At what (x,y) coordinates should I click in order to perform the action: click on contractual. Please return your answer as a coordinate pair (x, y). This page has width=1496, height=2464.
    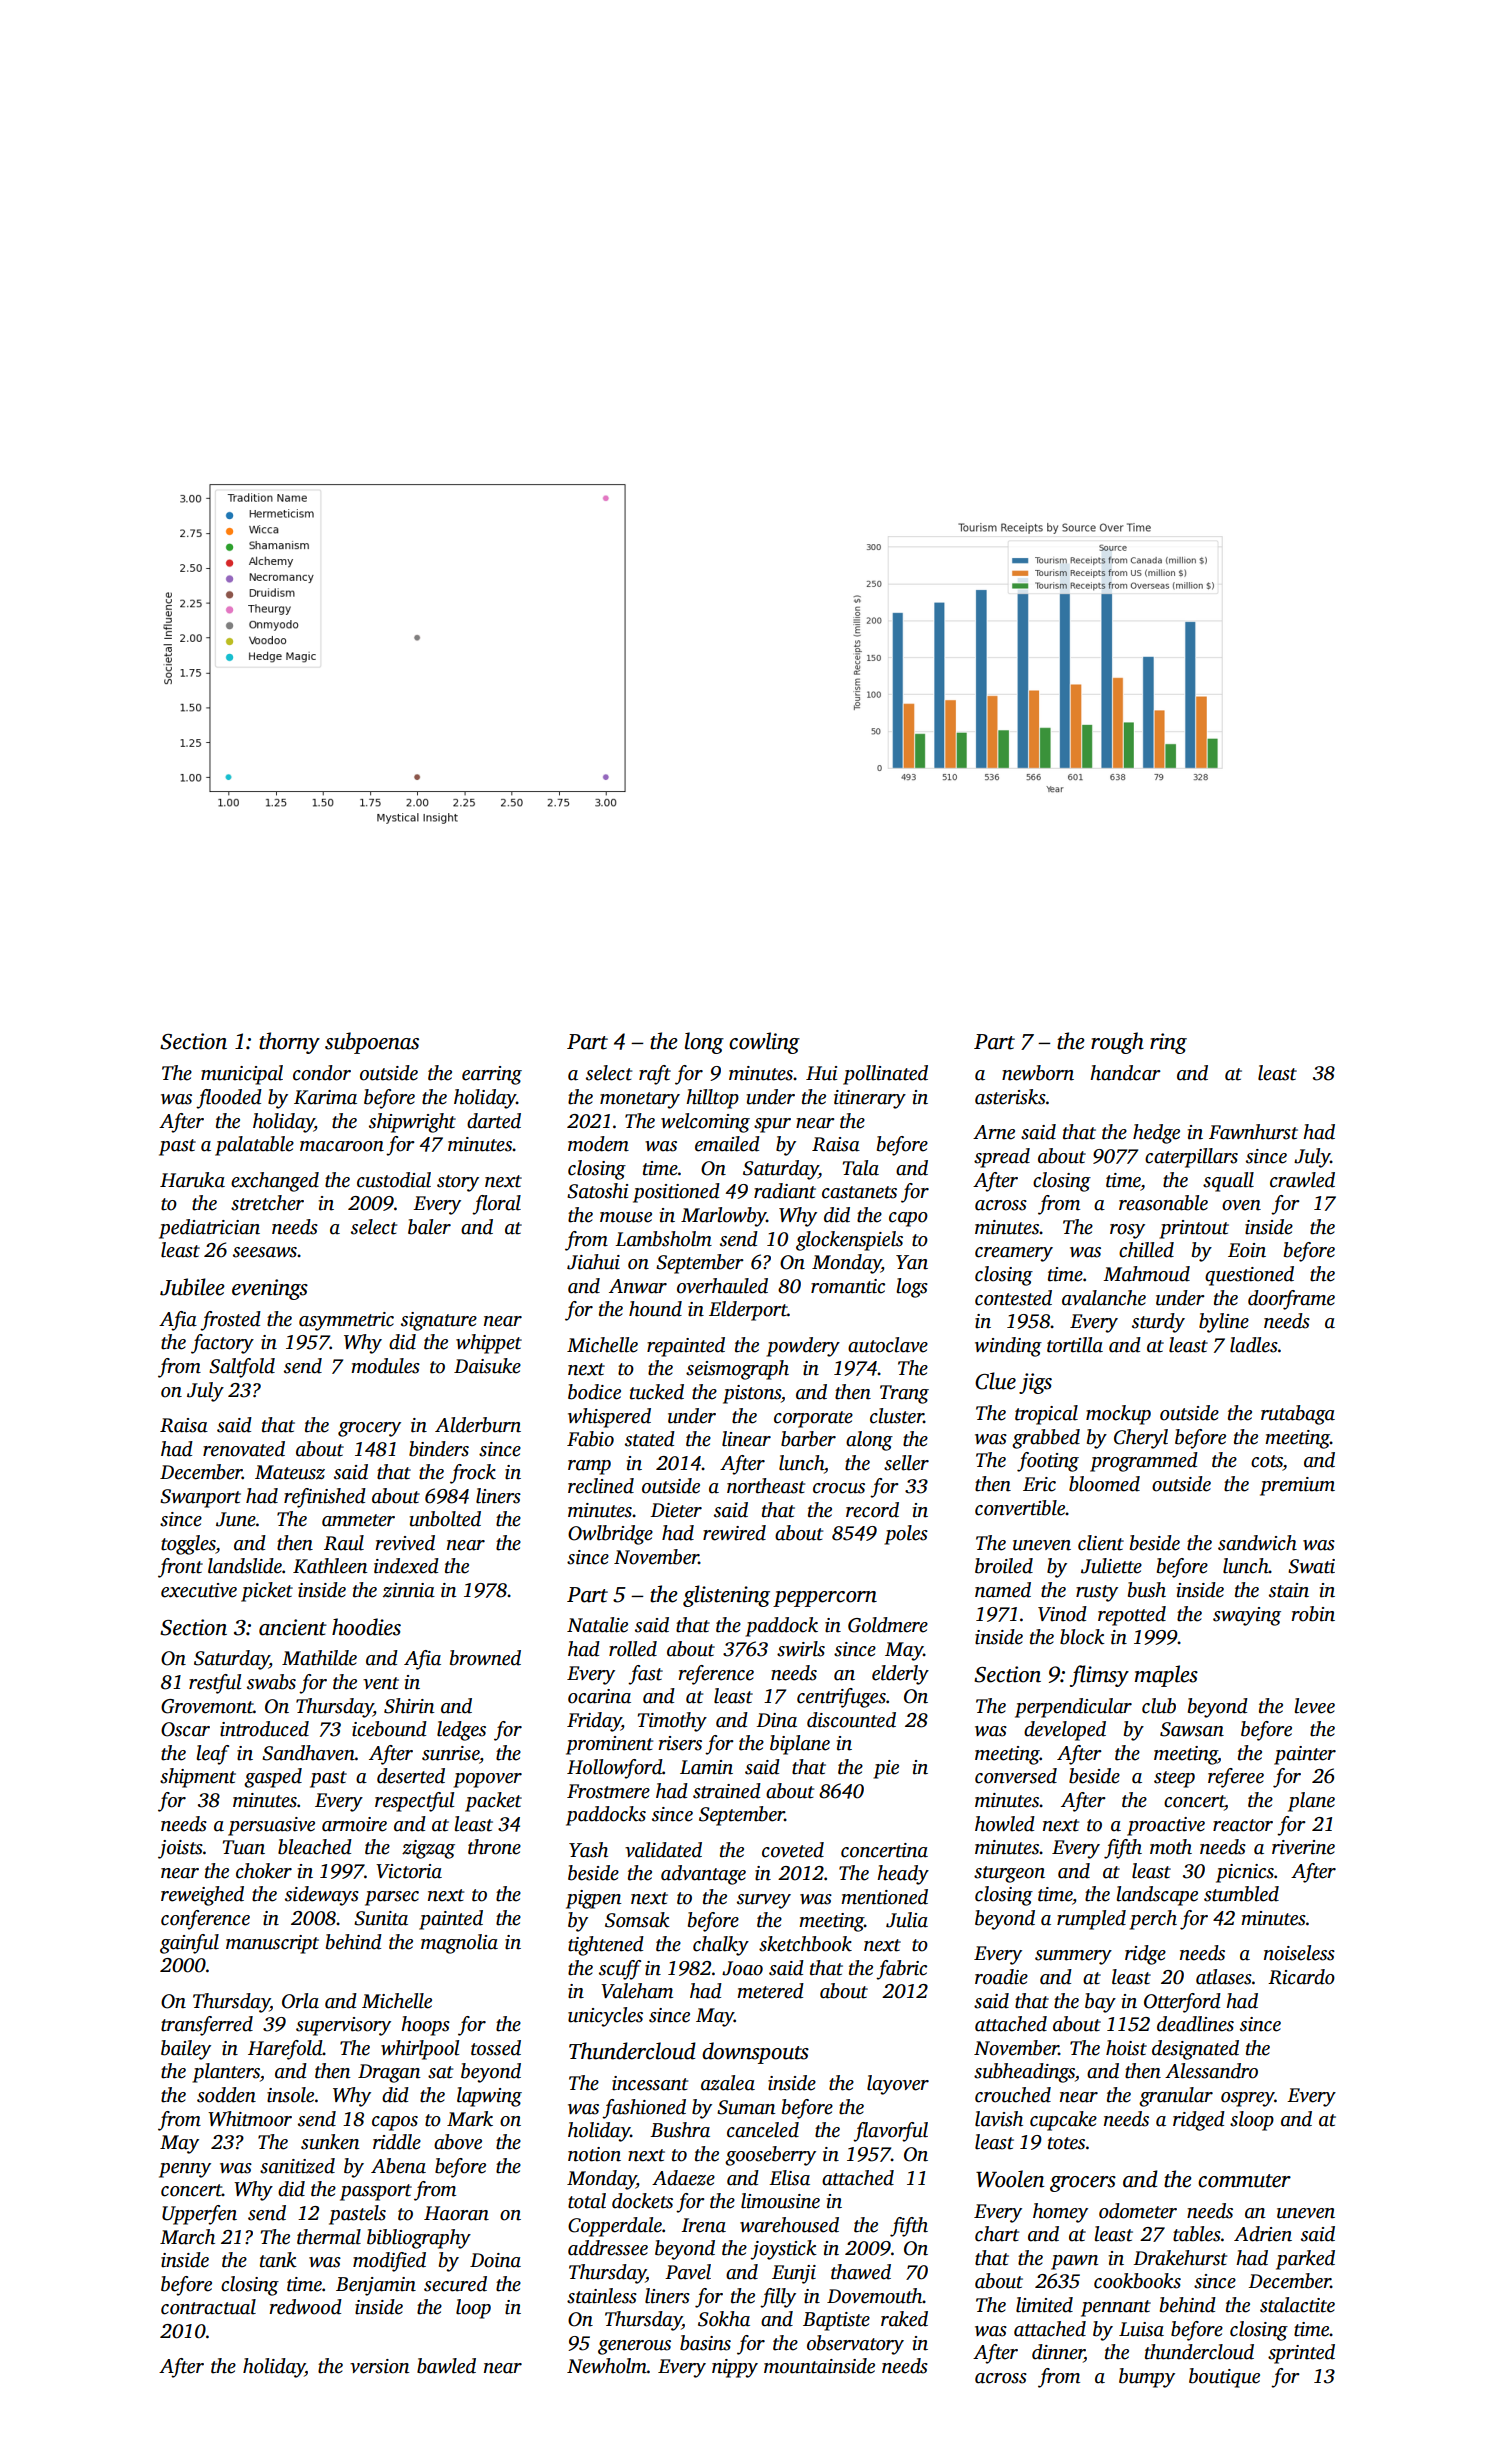
    Looking at the image, I should click on (208, 2307).
